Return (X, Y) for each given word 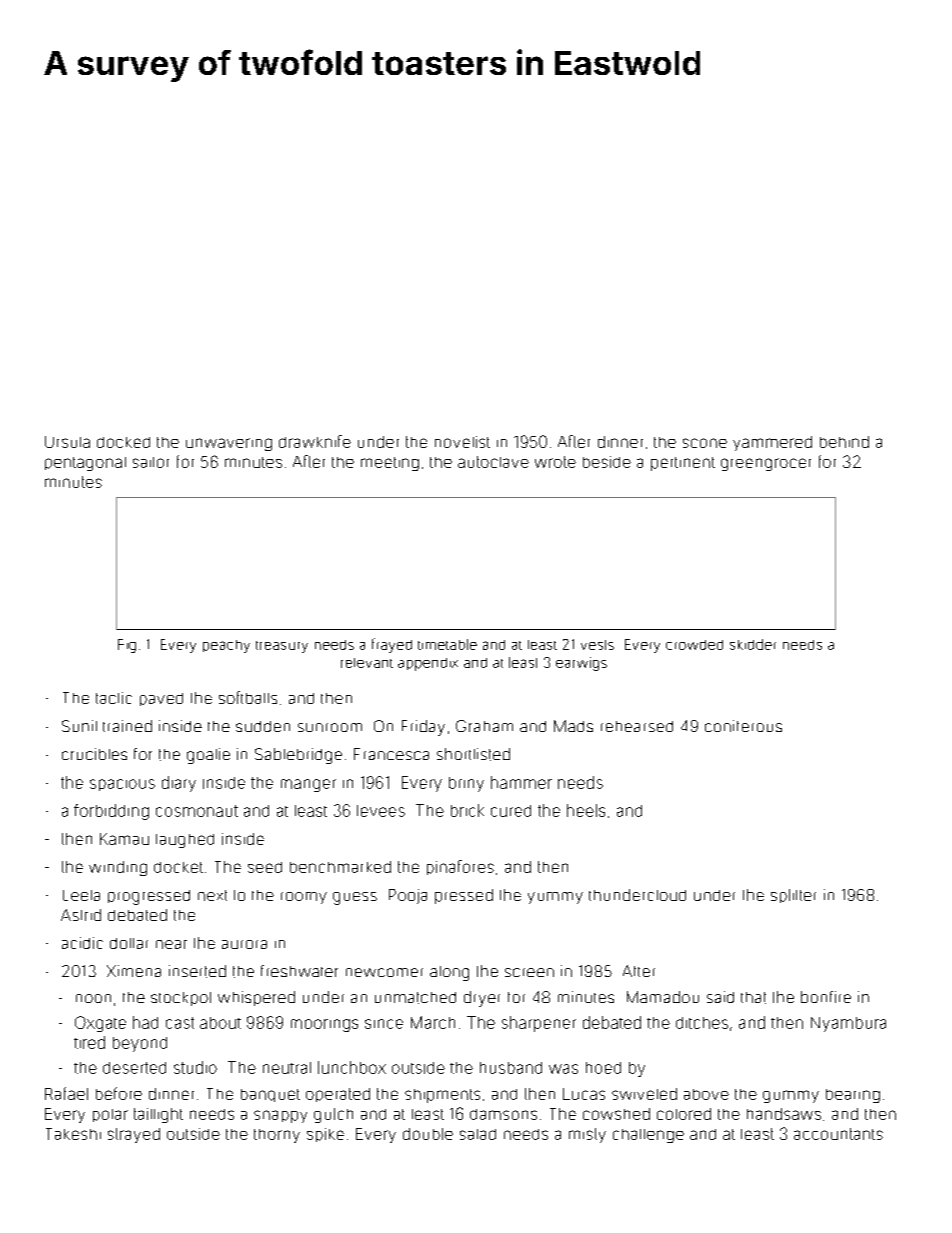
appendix (428, 664)
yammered (772, 443)
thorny (277, 1136)
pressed (464, 896)
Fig (127, 646)
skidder (753, 644)
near (171, 944)
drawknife (315, 441)
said (720, 997)
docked (123, 442)
